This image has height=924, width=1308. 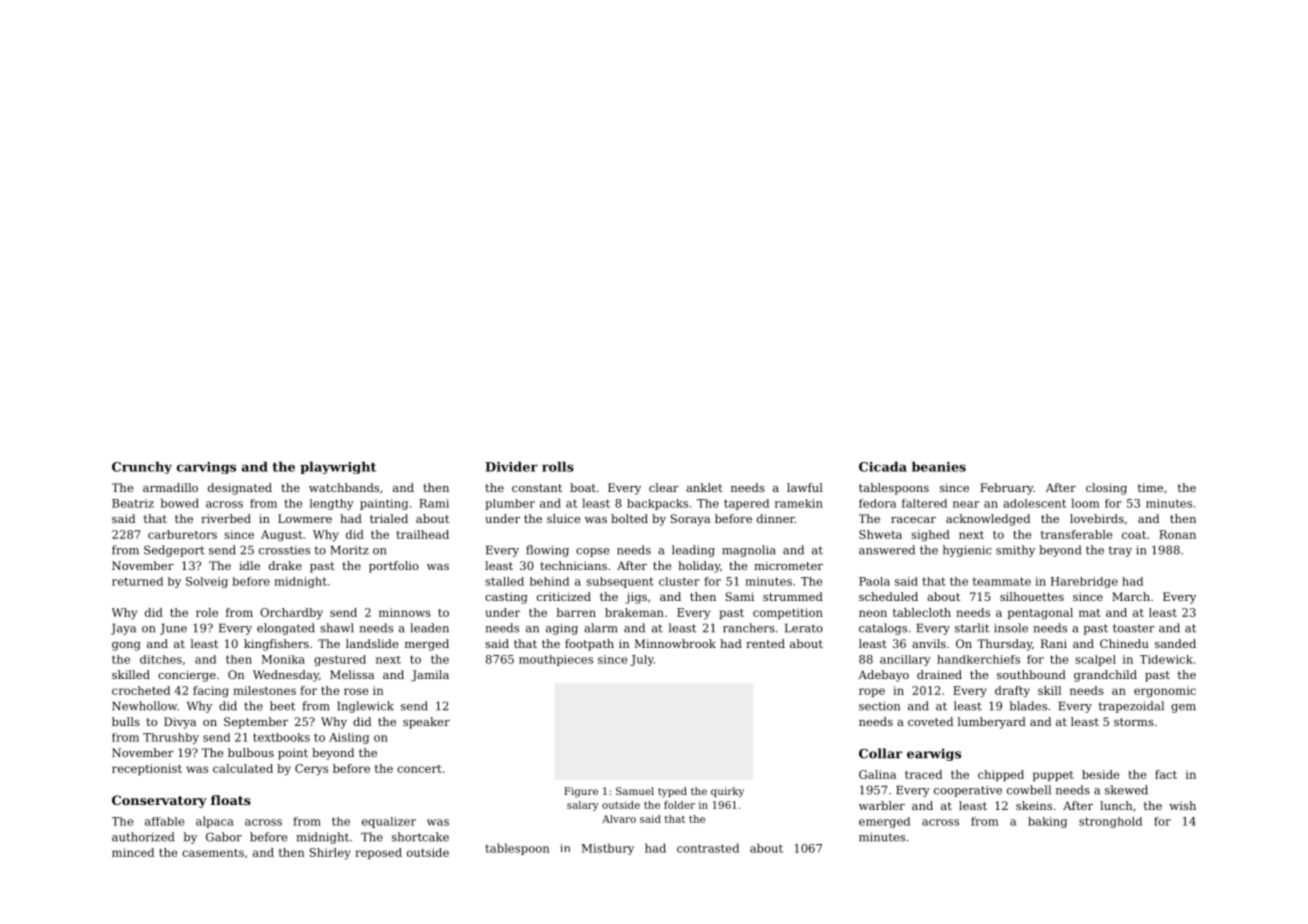 What do you see at coordinates (607, 849) in the image?
I see `Mistbury` at bounding box center [607, 849].
